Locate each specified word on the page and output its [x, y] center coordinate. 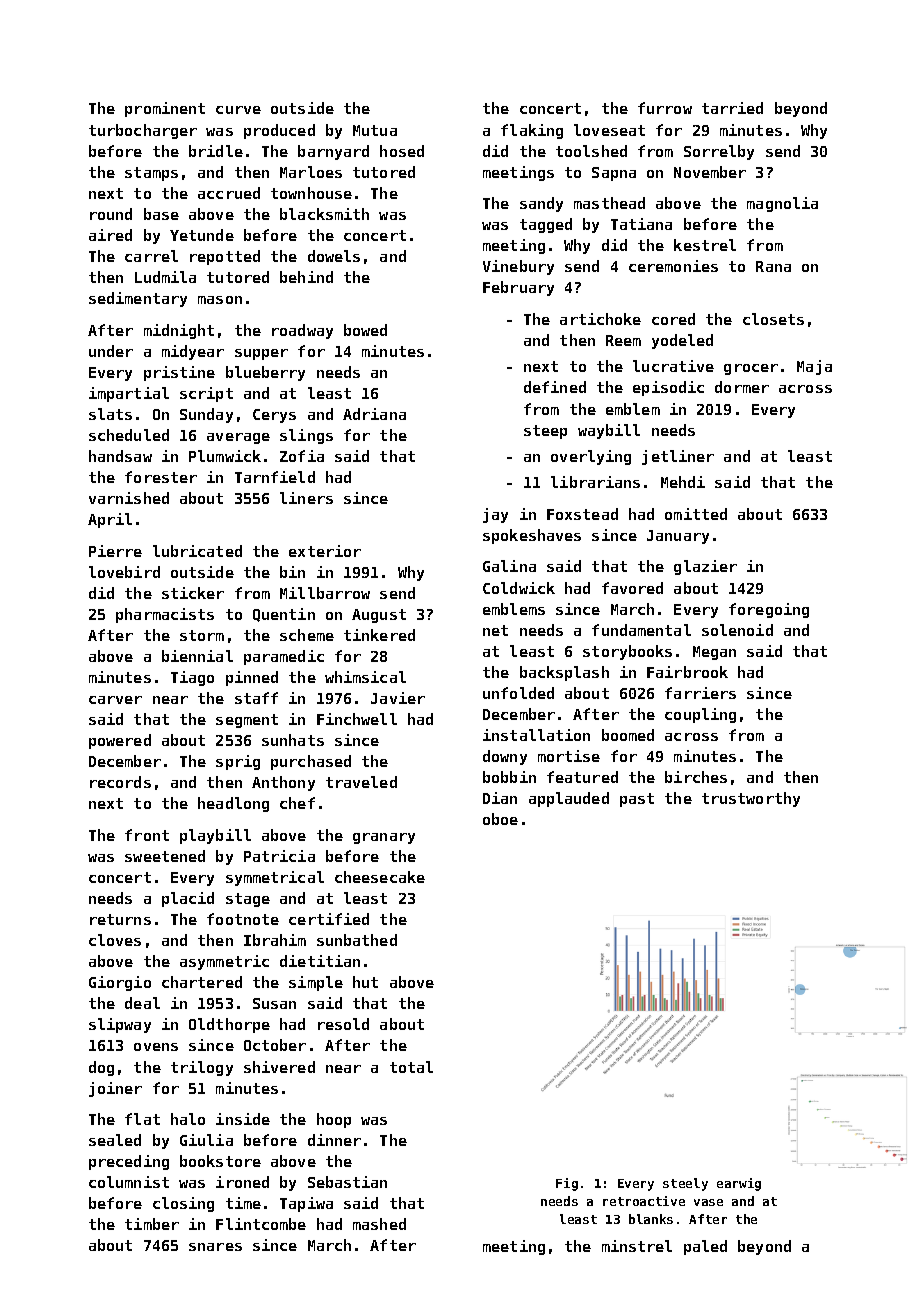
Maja [814, 367]
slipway [120, 1025]
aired [110, 235]
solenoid [737, 630]
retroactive [644, 1201]
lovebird [124, 572]
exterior [325, 551]
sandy [541, 204]
